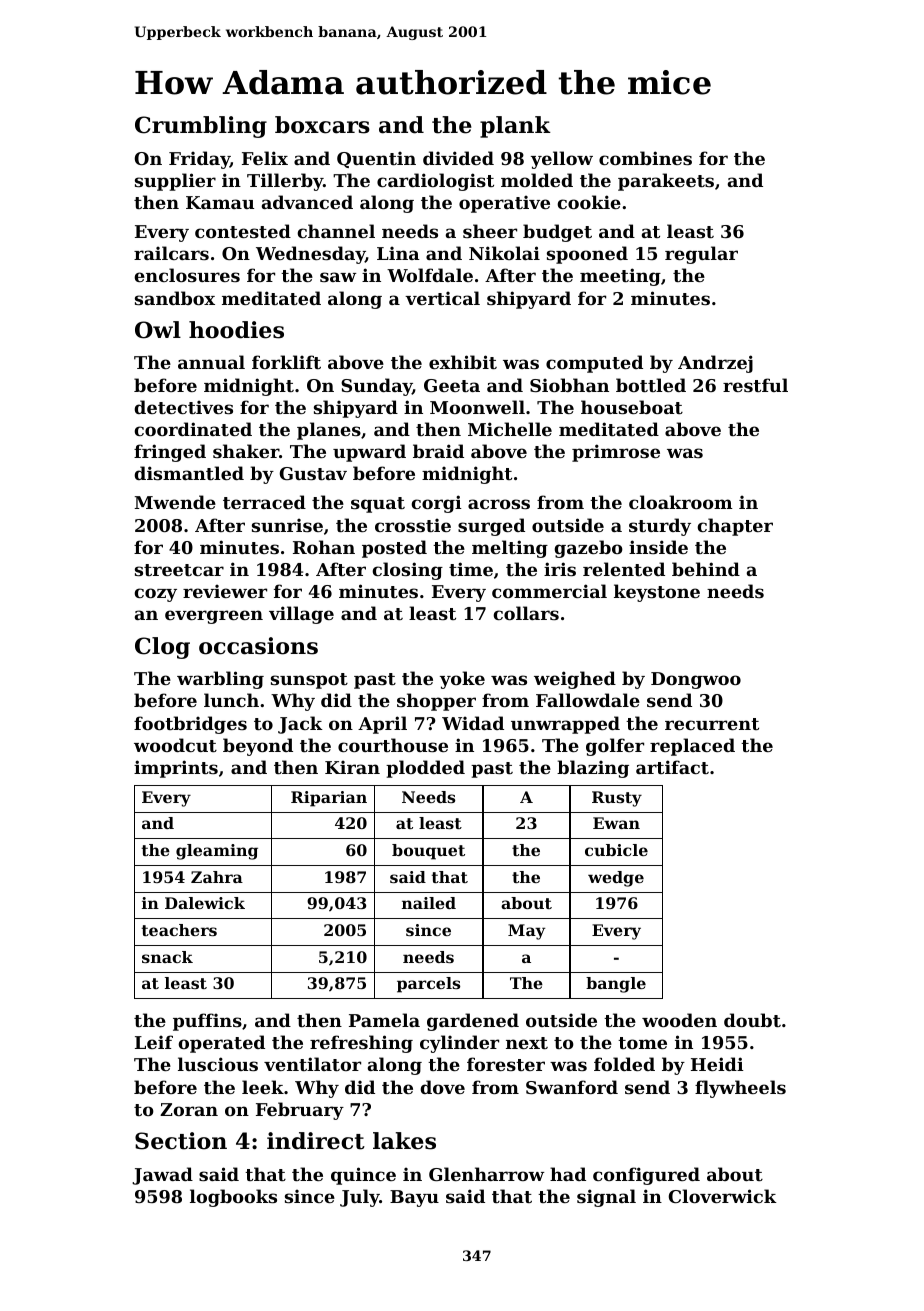  Describe the element at coordinates (755, 385) in the page. I see `restful` at that location.
